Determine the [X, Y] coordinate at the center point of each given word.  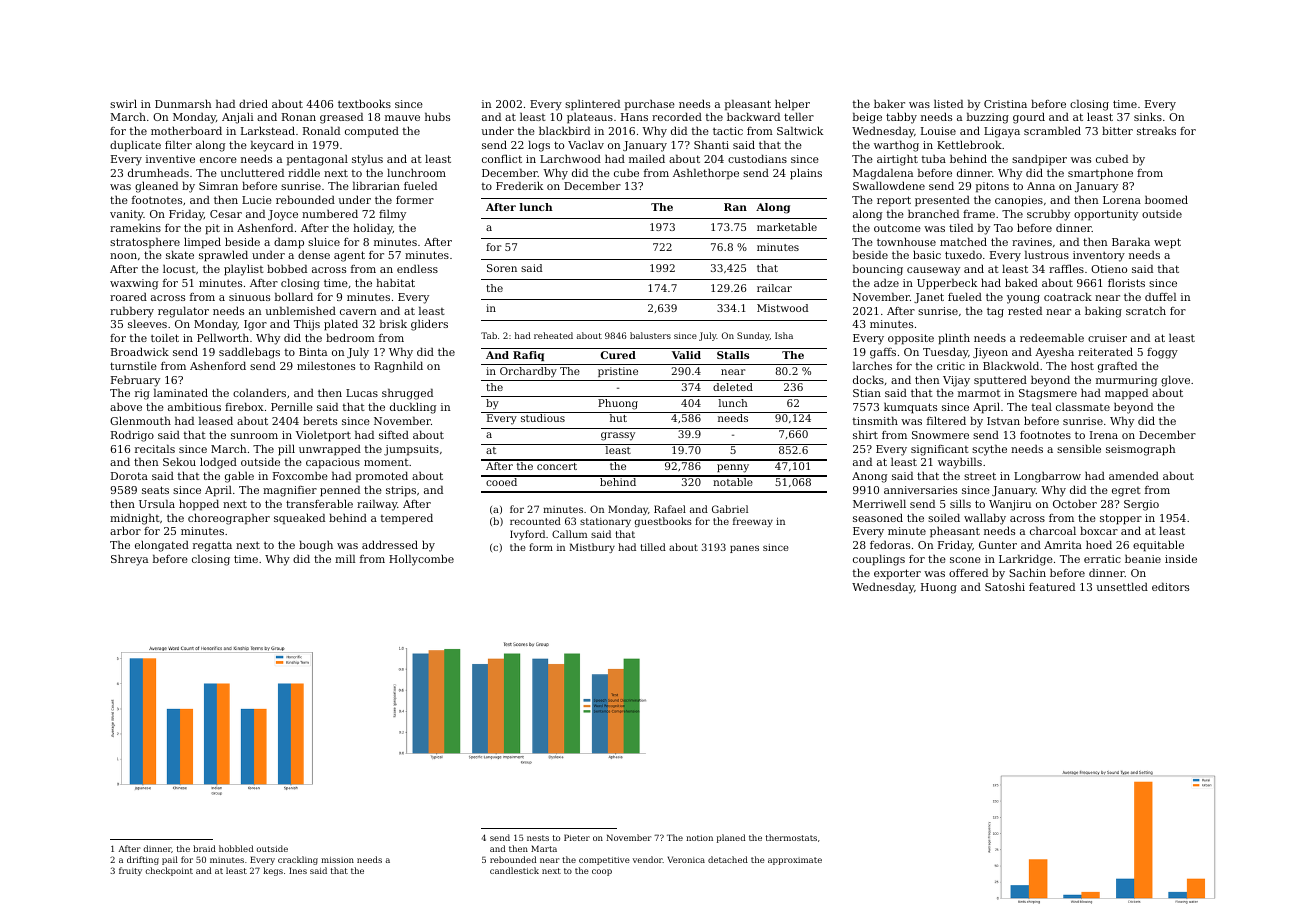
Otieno [1109, 269]
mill [345, 558]
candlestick [514, 870]
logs [539, 146]
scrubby [1048, 215]
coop [602, 872]
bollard [294, 296]
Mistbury [592, 548]
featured [1052, 586]
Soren [502, 268]
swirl [123, 104]
